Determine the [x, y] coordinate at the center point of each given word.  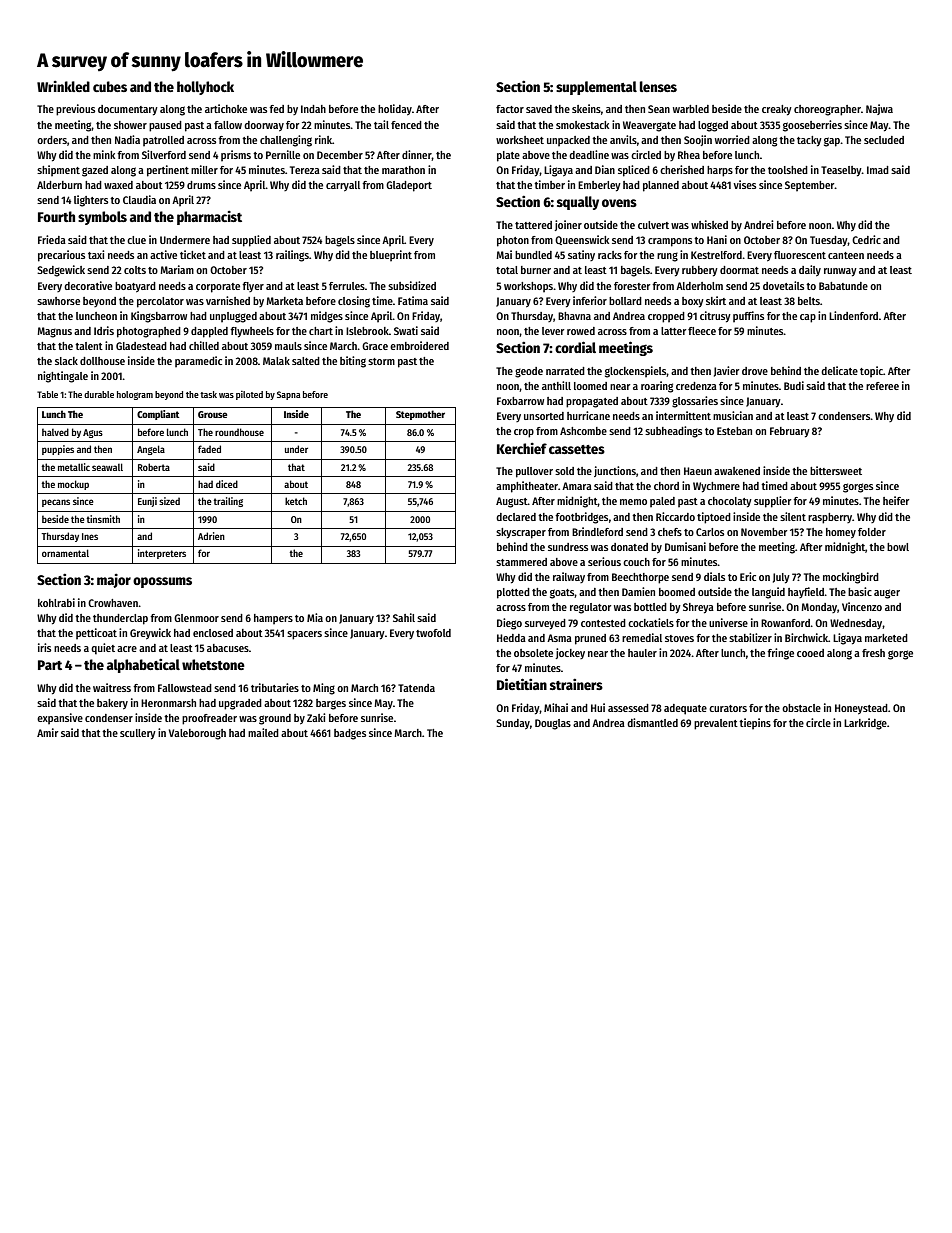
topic [871, 371]
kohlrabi [56, 602]
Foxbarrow [520, 401]
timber [549, 184]
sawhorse [58, 301]
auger [887, 594]
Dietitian [522, 684]
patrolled [163, 141]
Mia [315, 617]
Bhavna [574, 316]
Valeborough [197, 734]
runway [840, 272]
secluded [884, 140]
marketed [886, 638]
